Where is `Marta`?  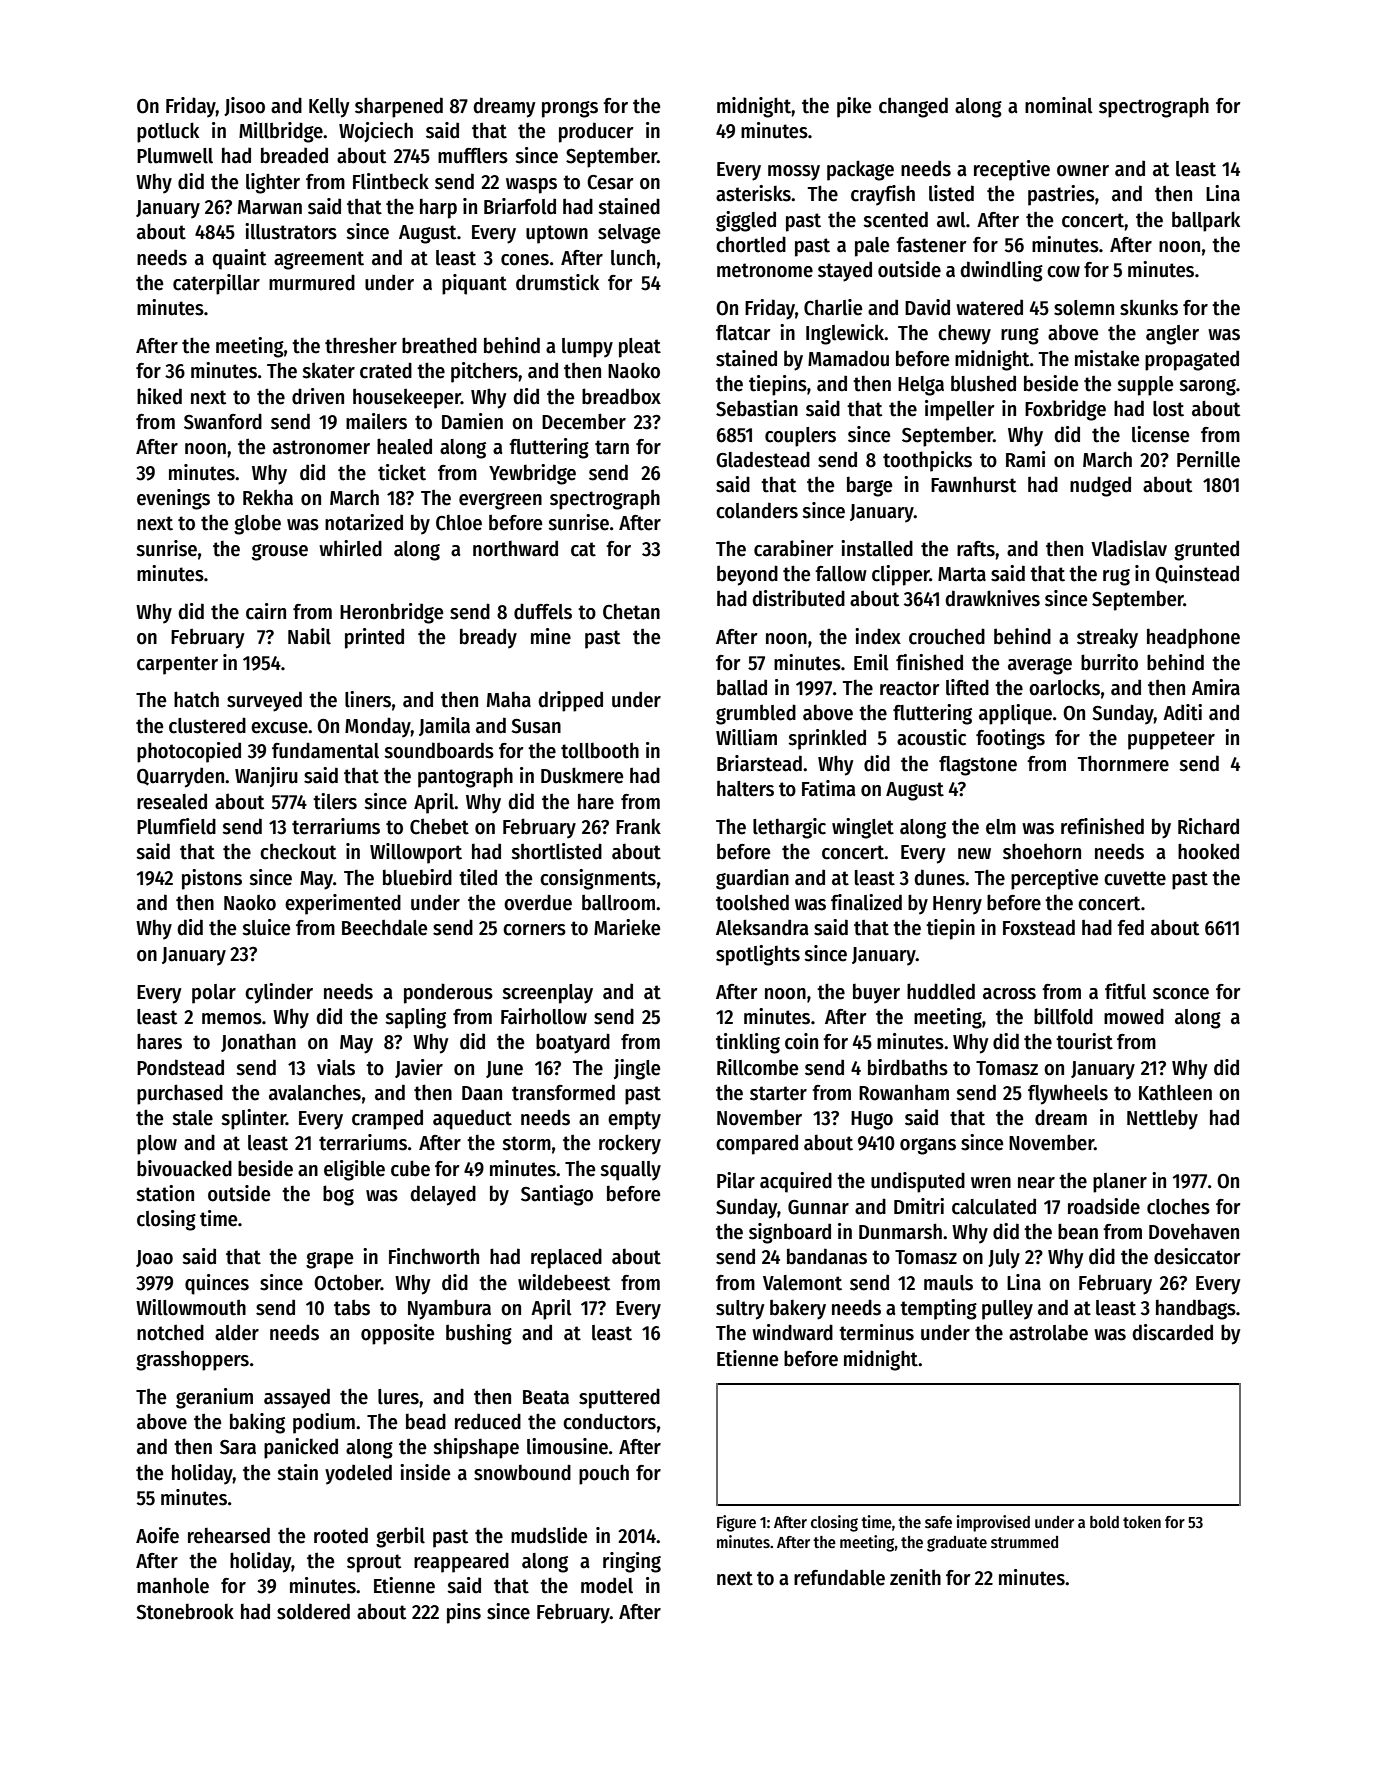
Marta is located at coordinates (962, 574).
